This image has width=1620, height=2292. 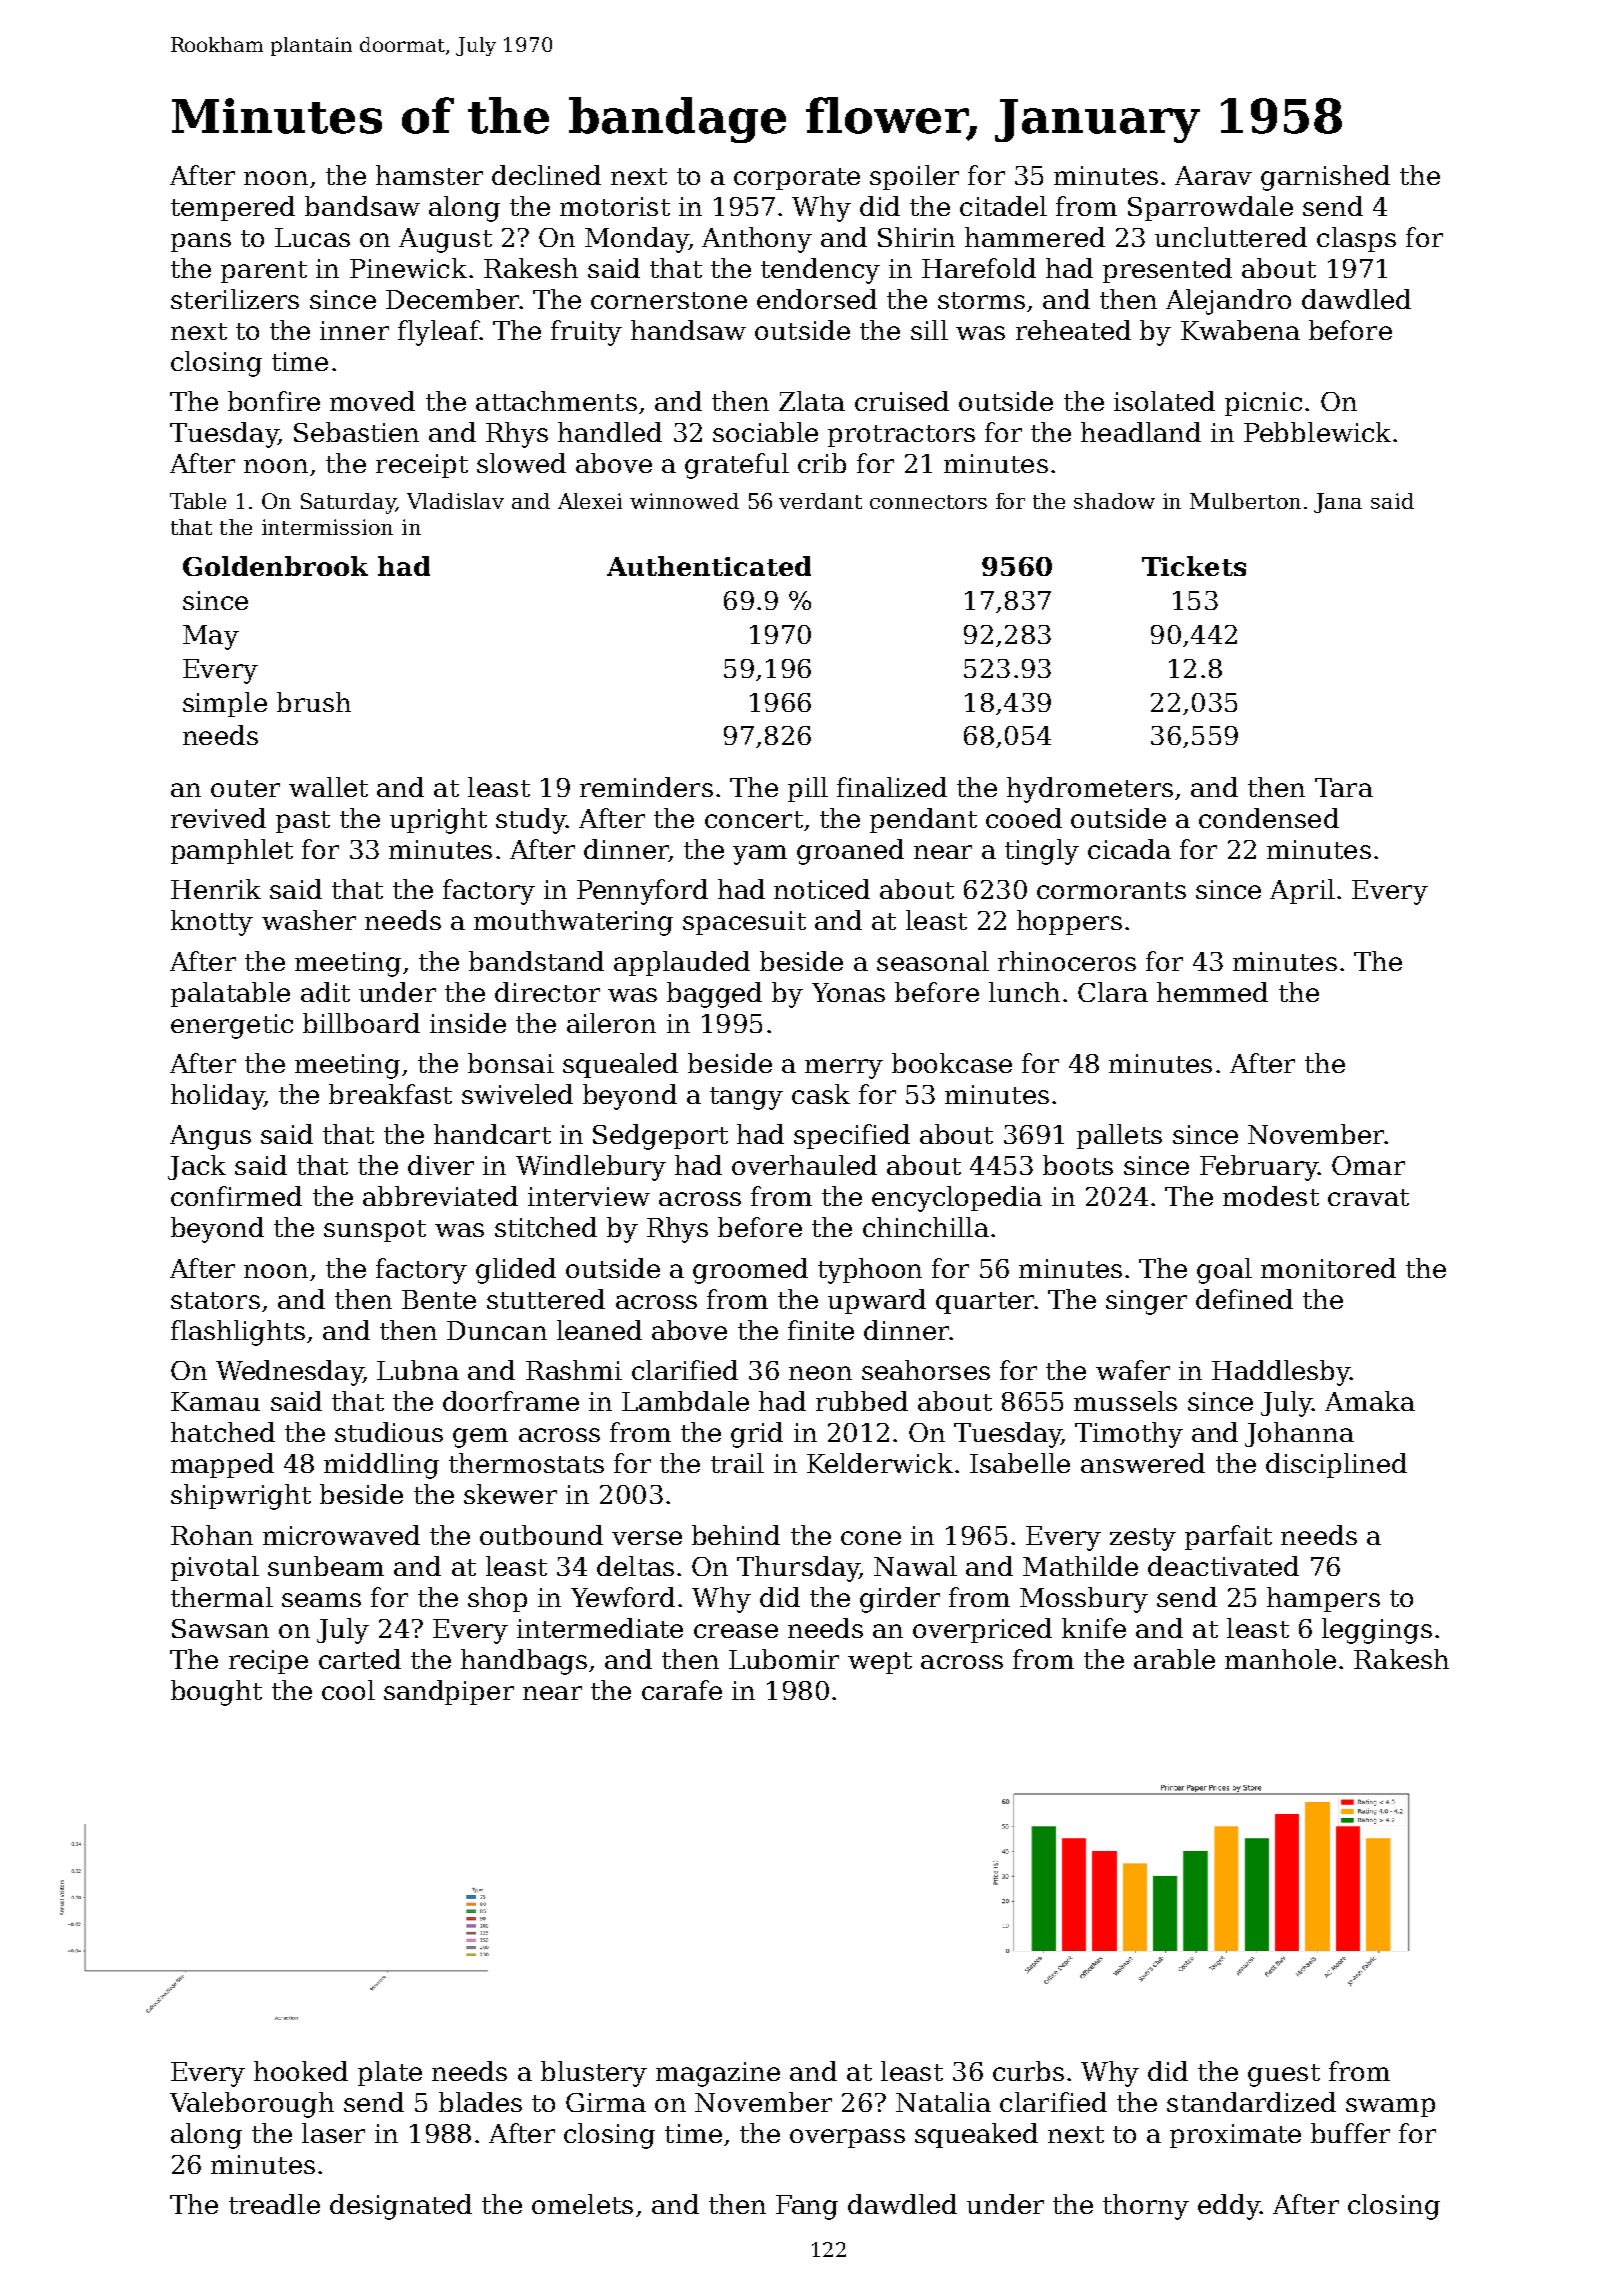 I want to click on parfait, so click(x=1228, y=1537).
